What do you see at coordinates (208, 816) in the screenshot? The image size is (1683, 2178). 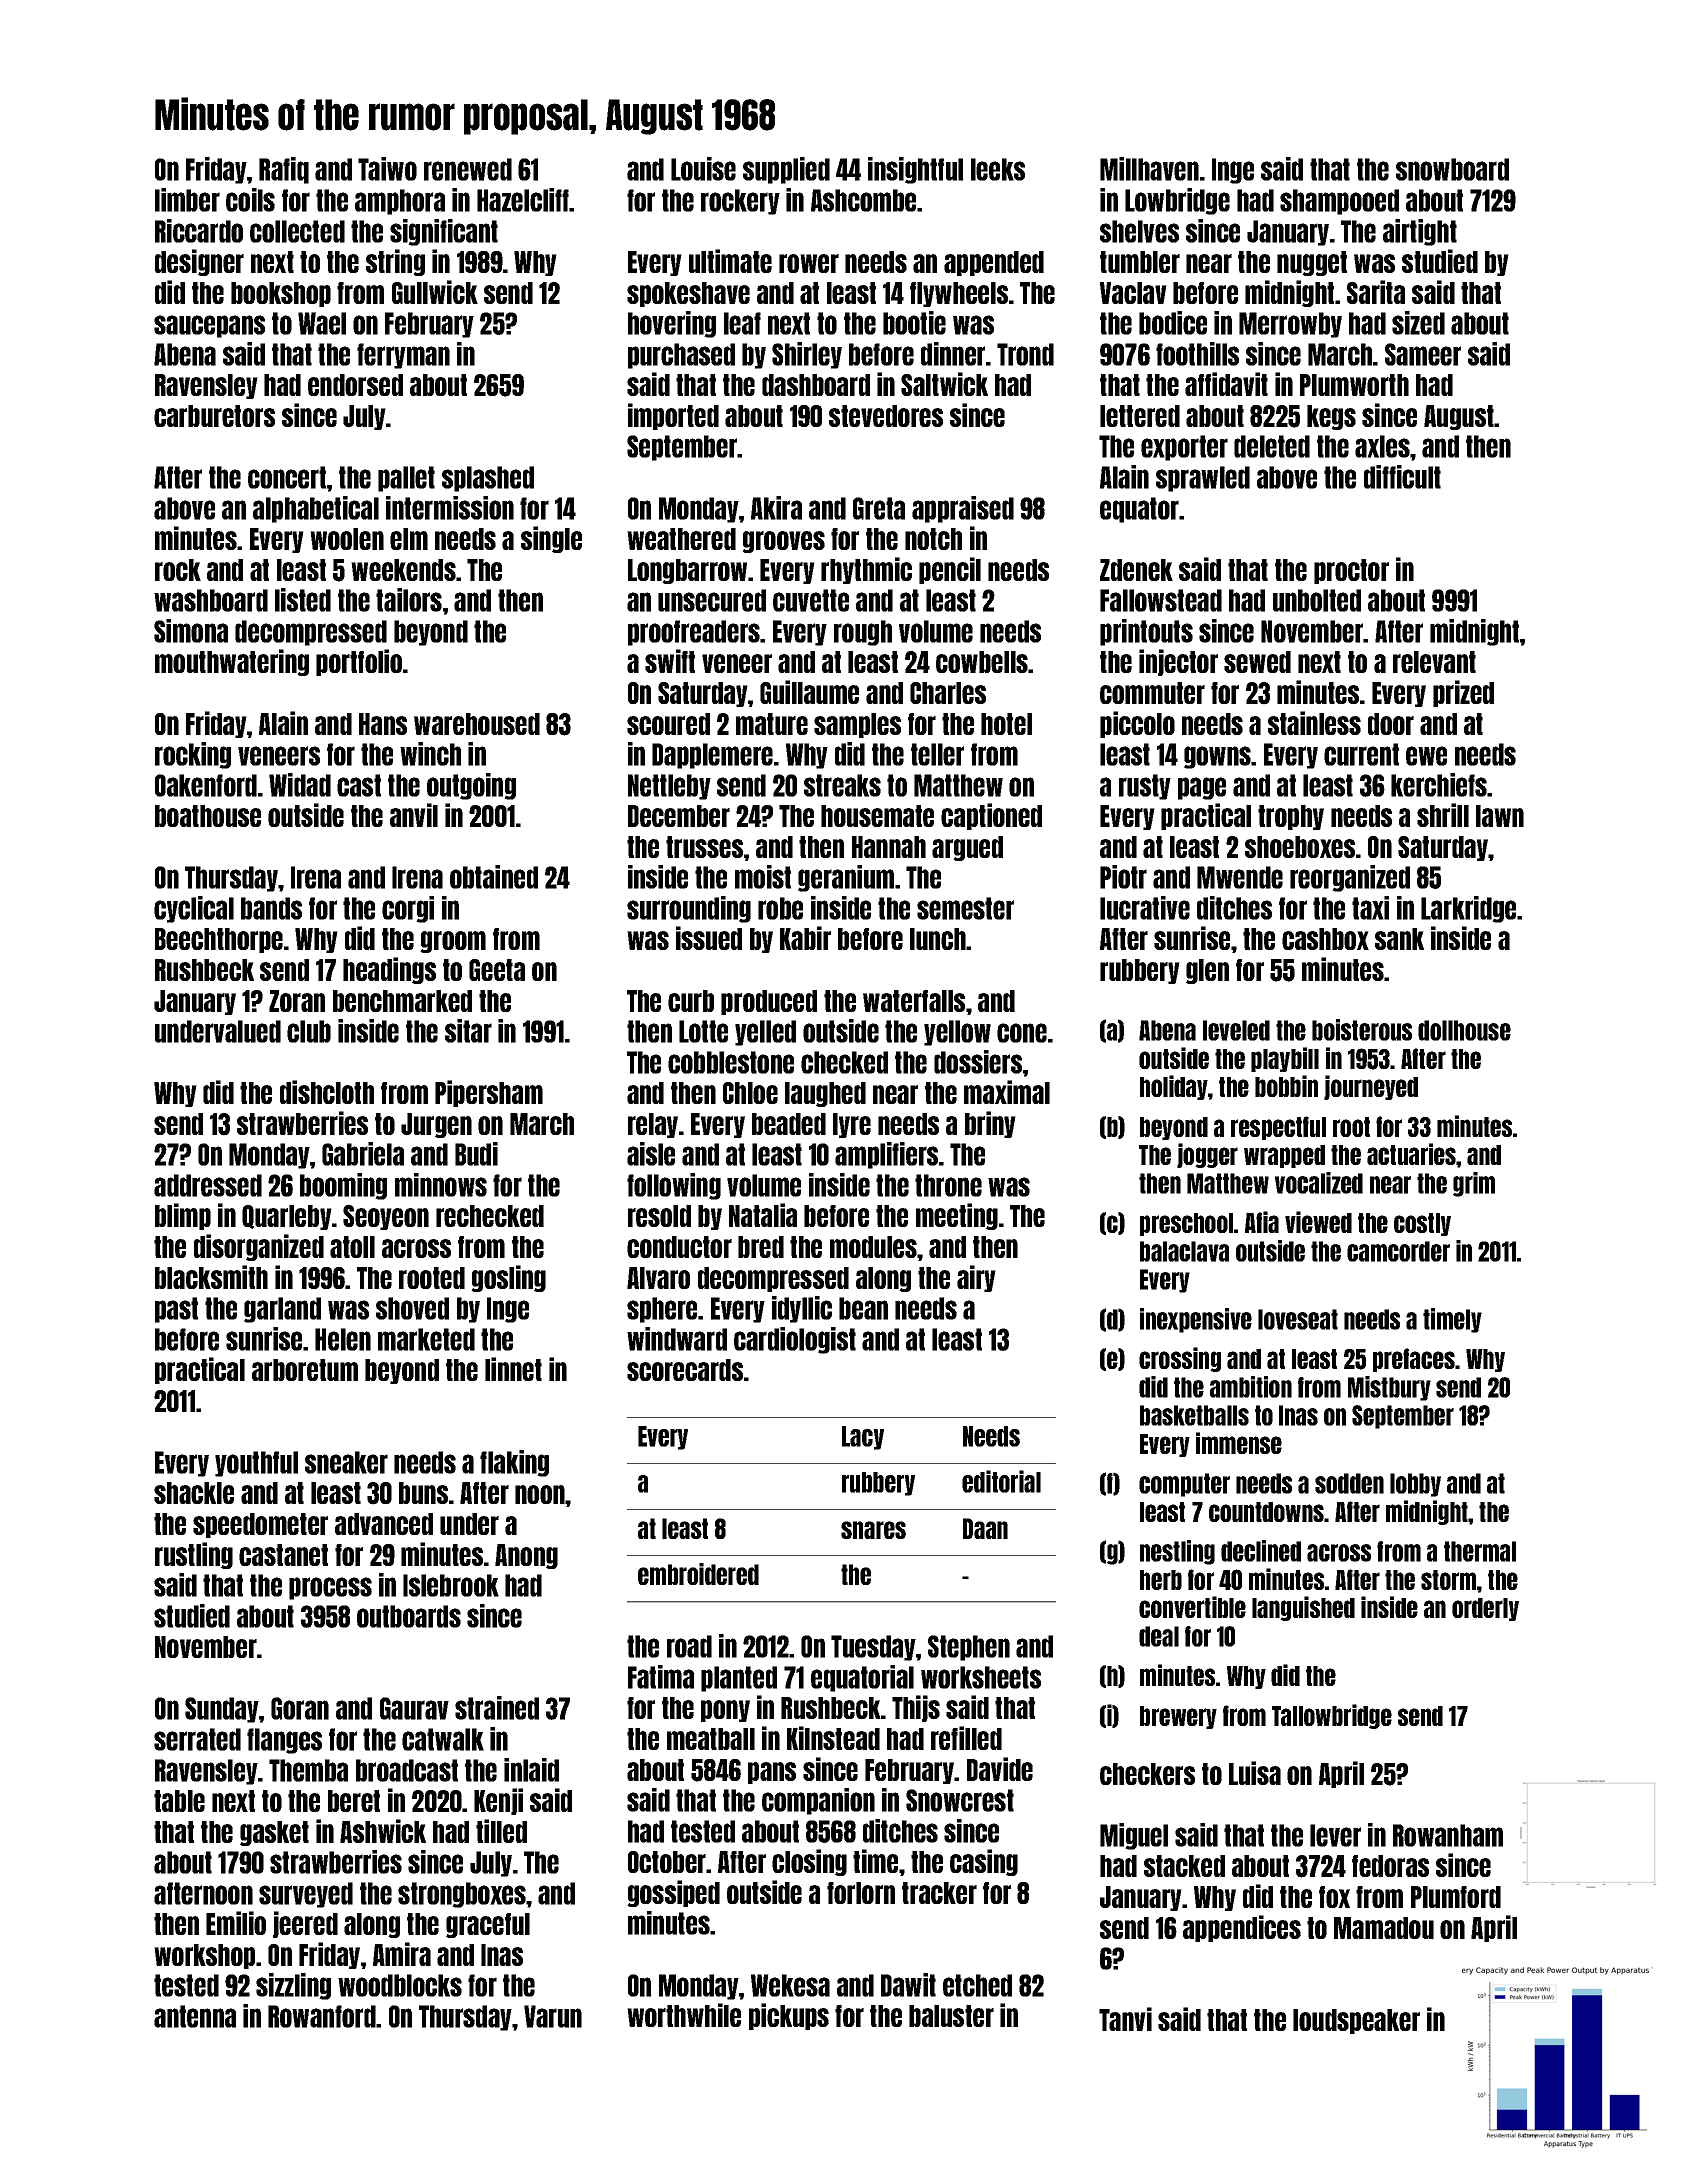 I see `boathouse` at bounding box center [208, 816].
